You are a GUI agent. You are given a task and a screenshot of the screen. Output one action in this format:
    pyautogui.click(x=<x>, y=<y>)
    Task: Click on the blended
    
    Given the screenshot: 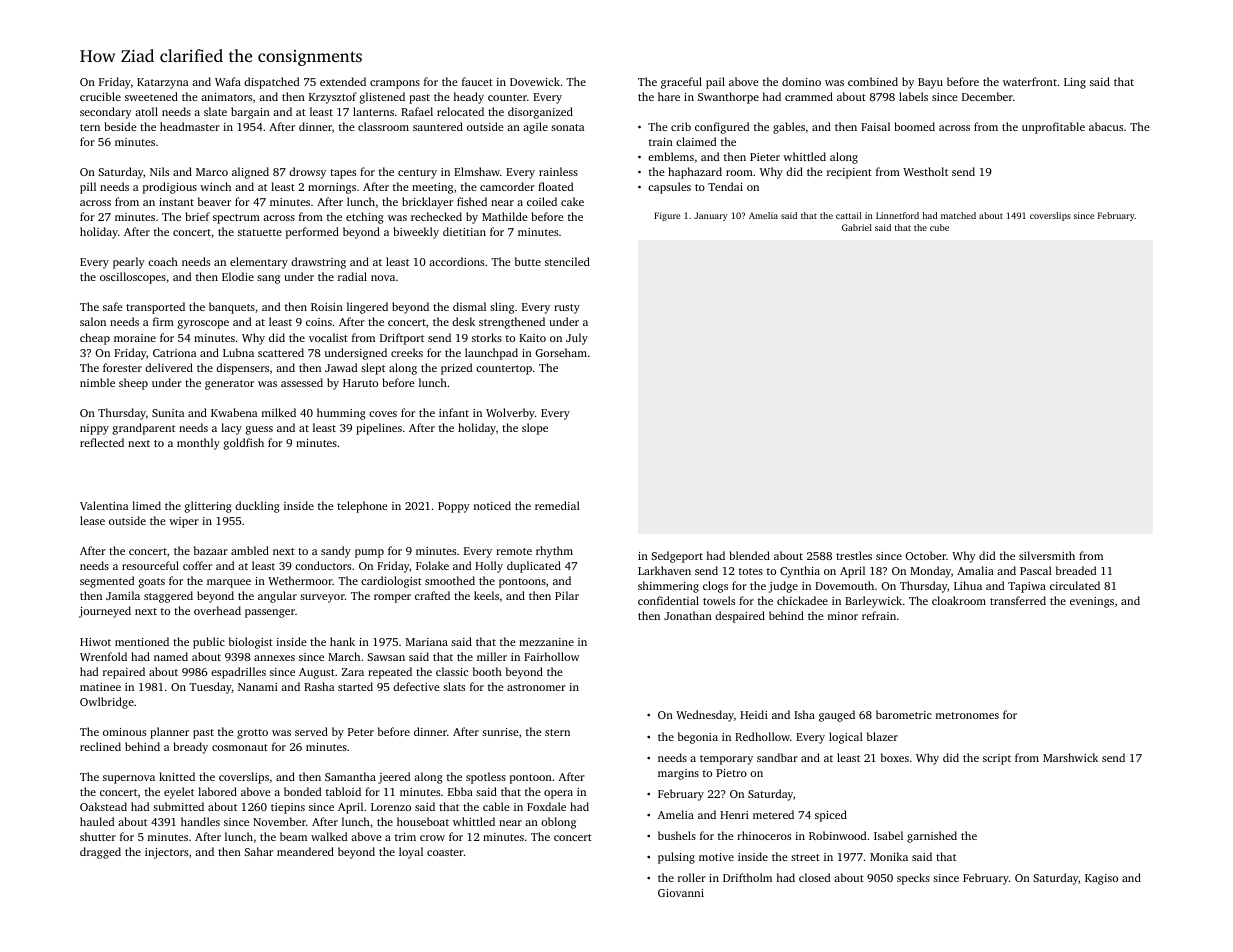 What is the action you would take?
    pyautogui.click(x=750, y=555)
